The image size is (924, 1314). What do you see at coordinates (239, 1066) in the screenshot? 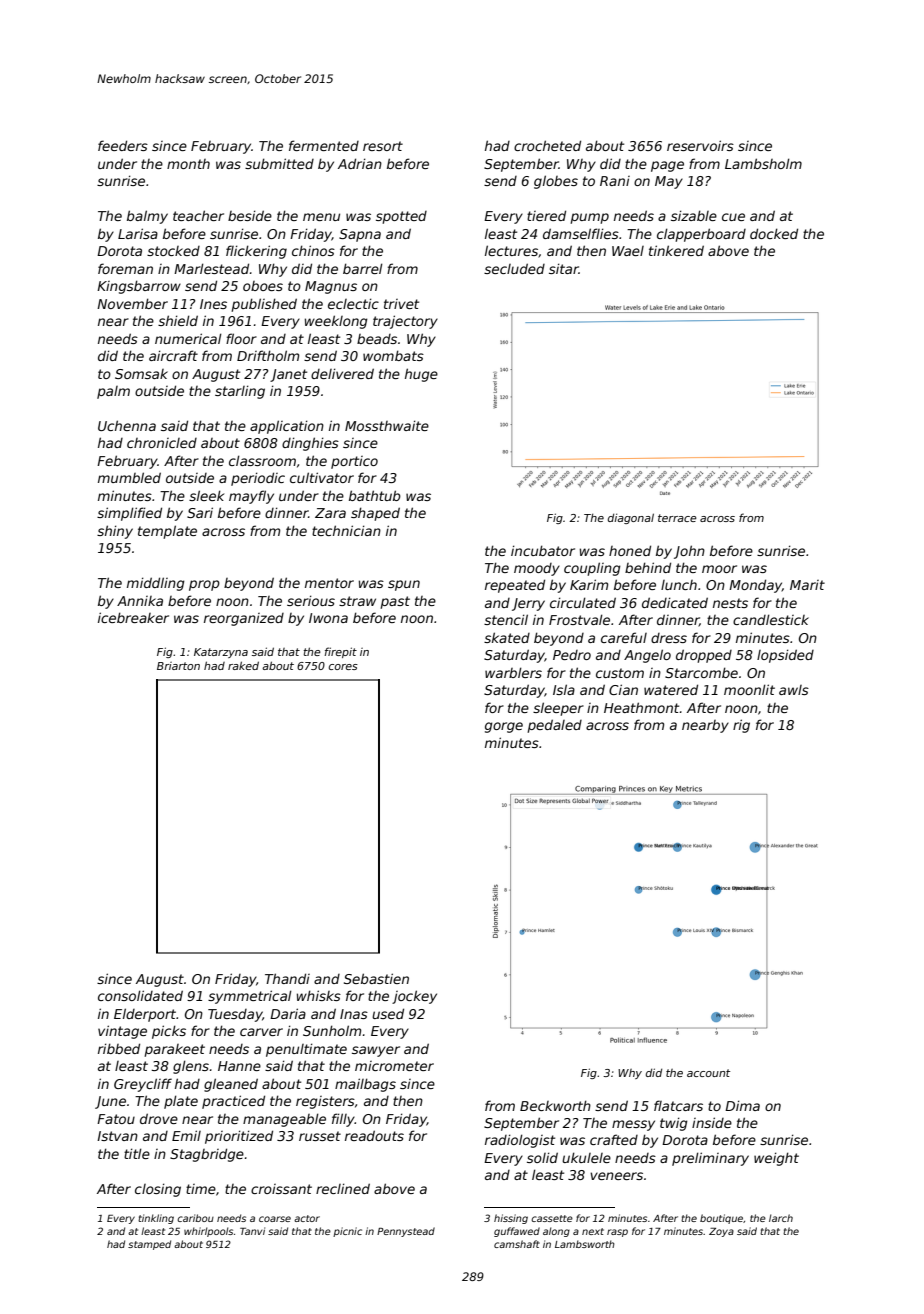
I see `Hanne` at bounding box center [239, 1066].
